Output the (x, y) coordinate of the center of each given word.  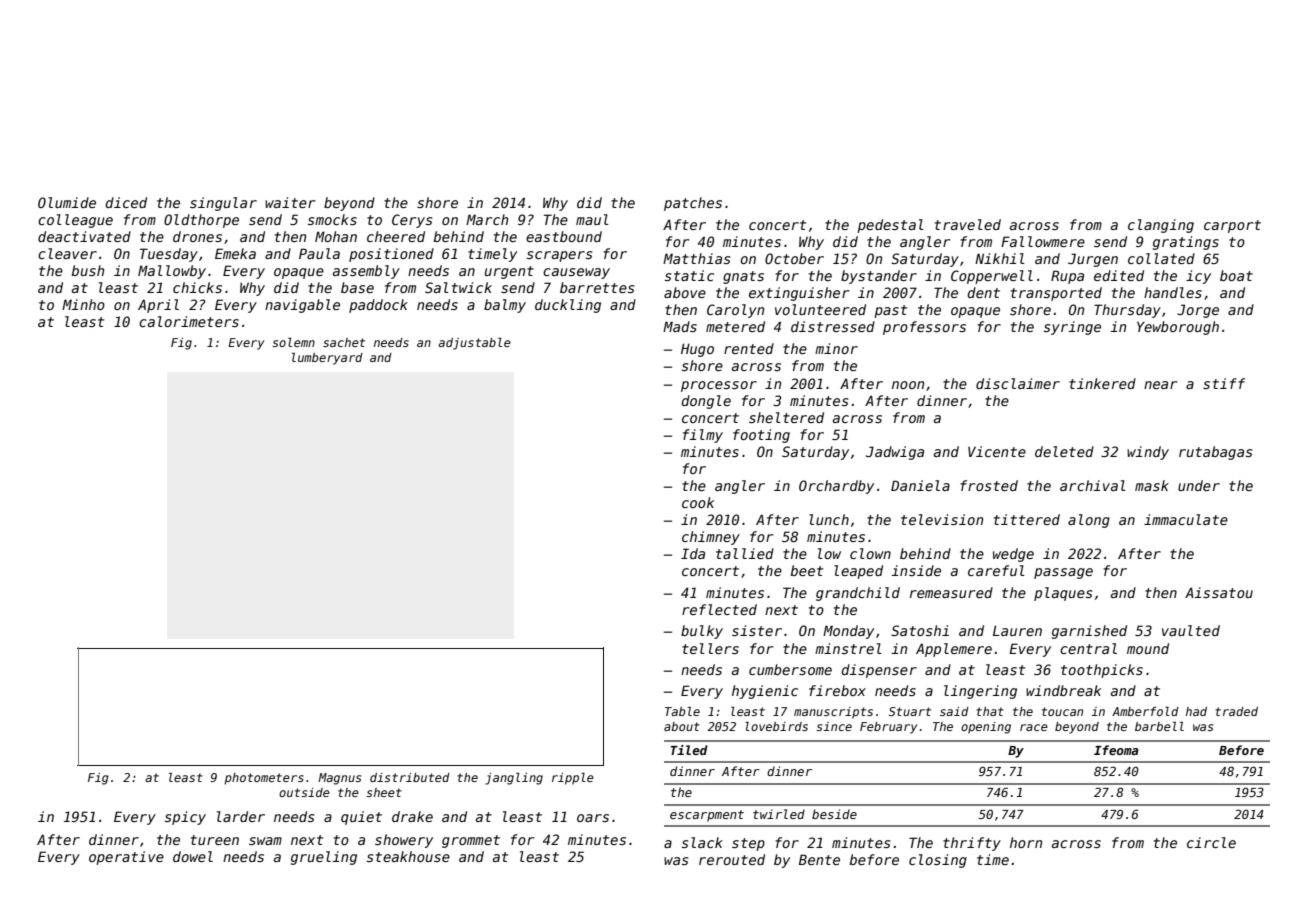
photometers (264, 779)
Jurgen (1093, 260)
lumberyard (327, 359)
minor (836, 348)
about (682, 726)
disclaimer (1018, 383)
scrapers (559, 256)
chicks (197, 287)
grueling (324, 858)
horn (1026, 842)
